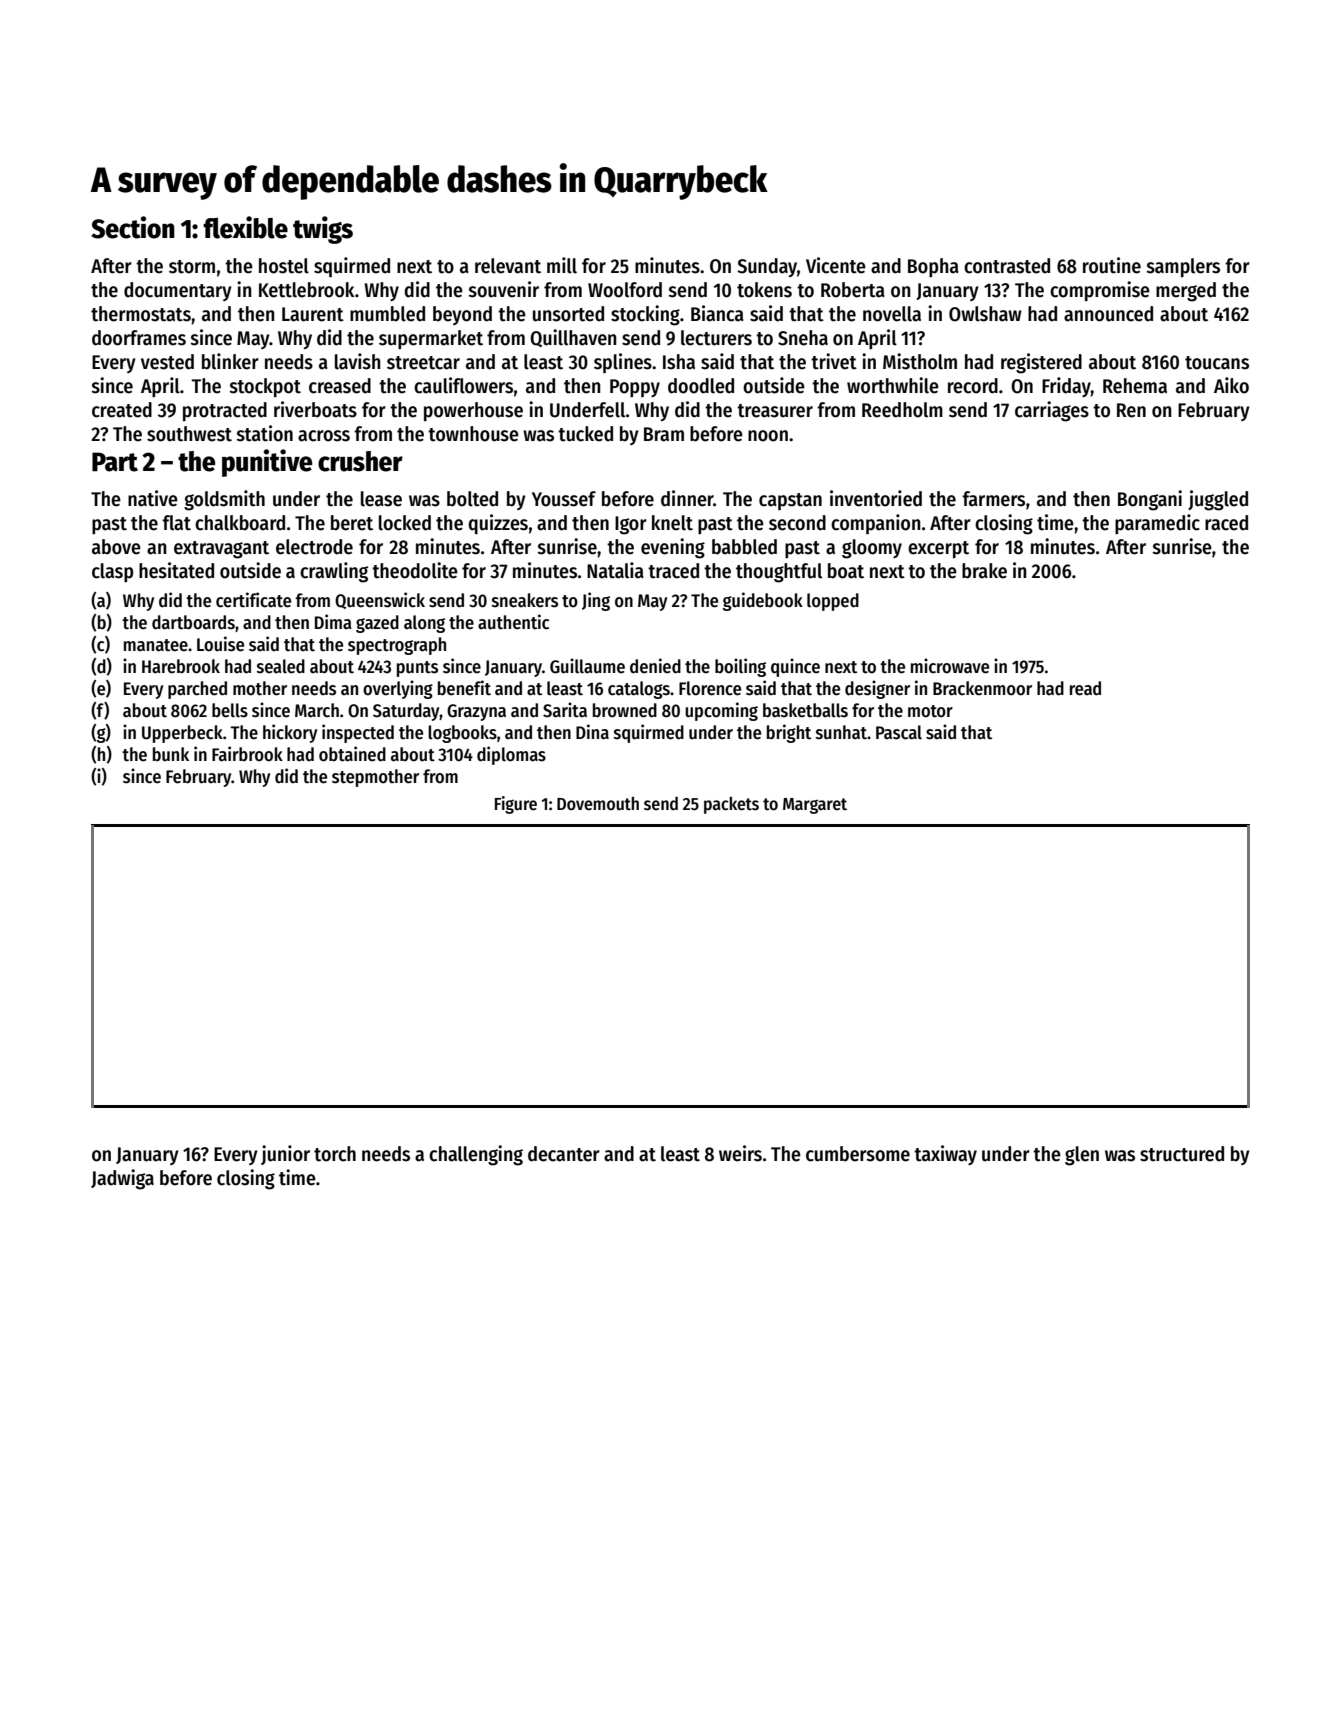  What do you see at coordinates (1183, 268) in the screenshot?
I see `samplers` at bounding box center [1183, 268].
